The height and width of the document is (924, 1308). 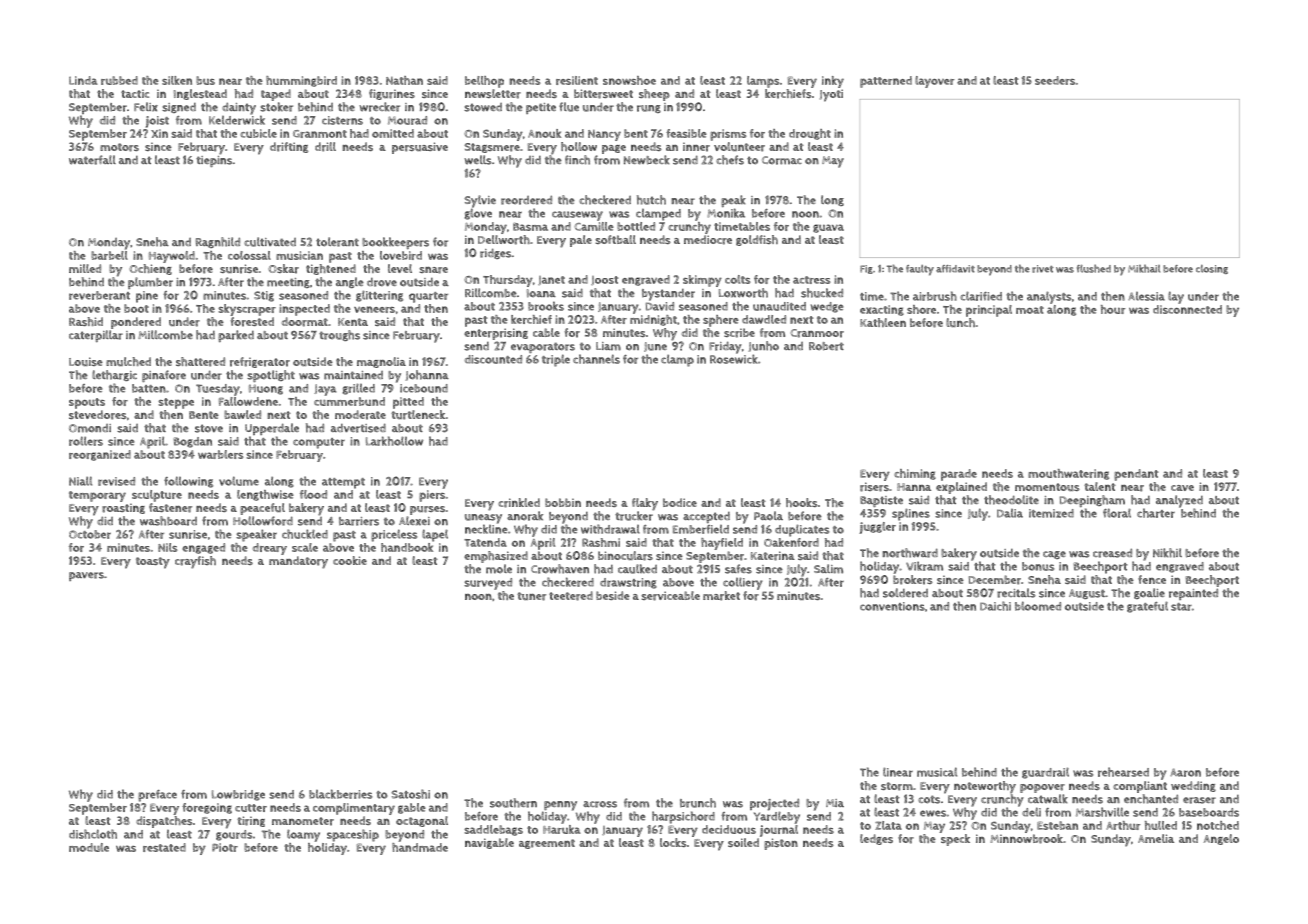 I want to click on lamps, so click(x=763, y=82).
